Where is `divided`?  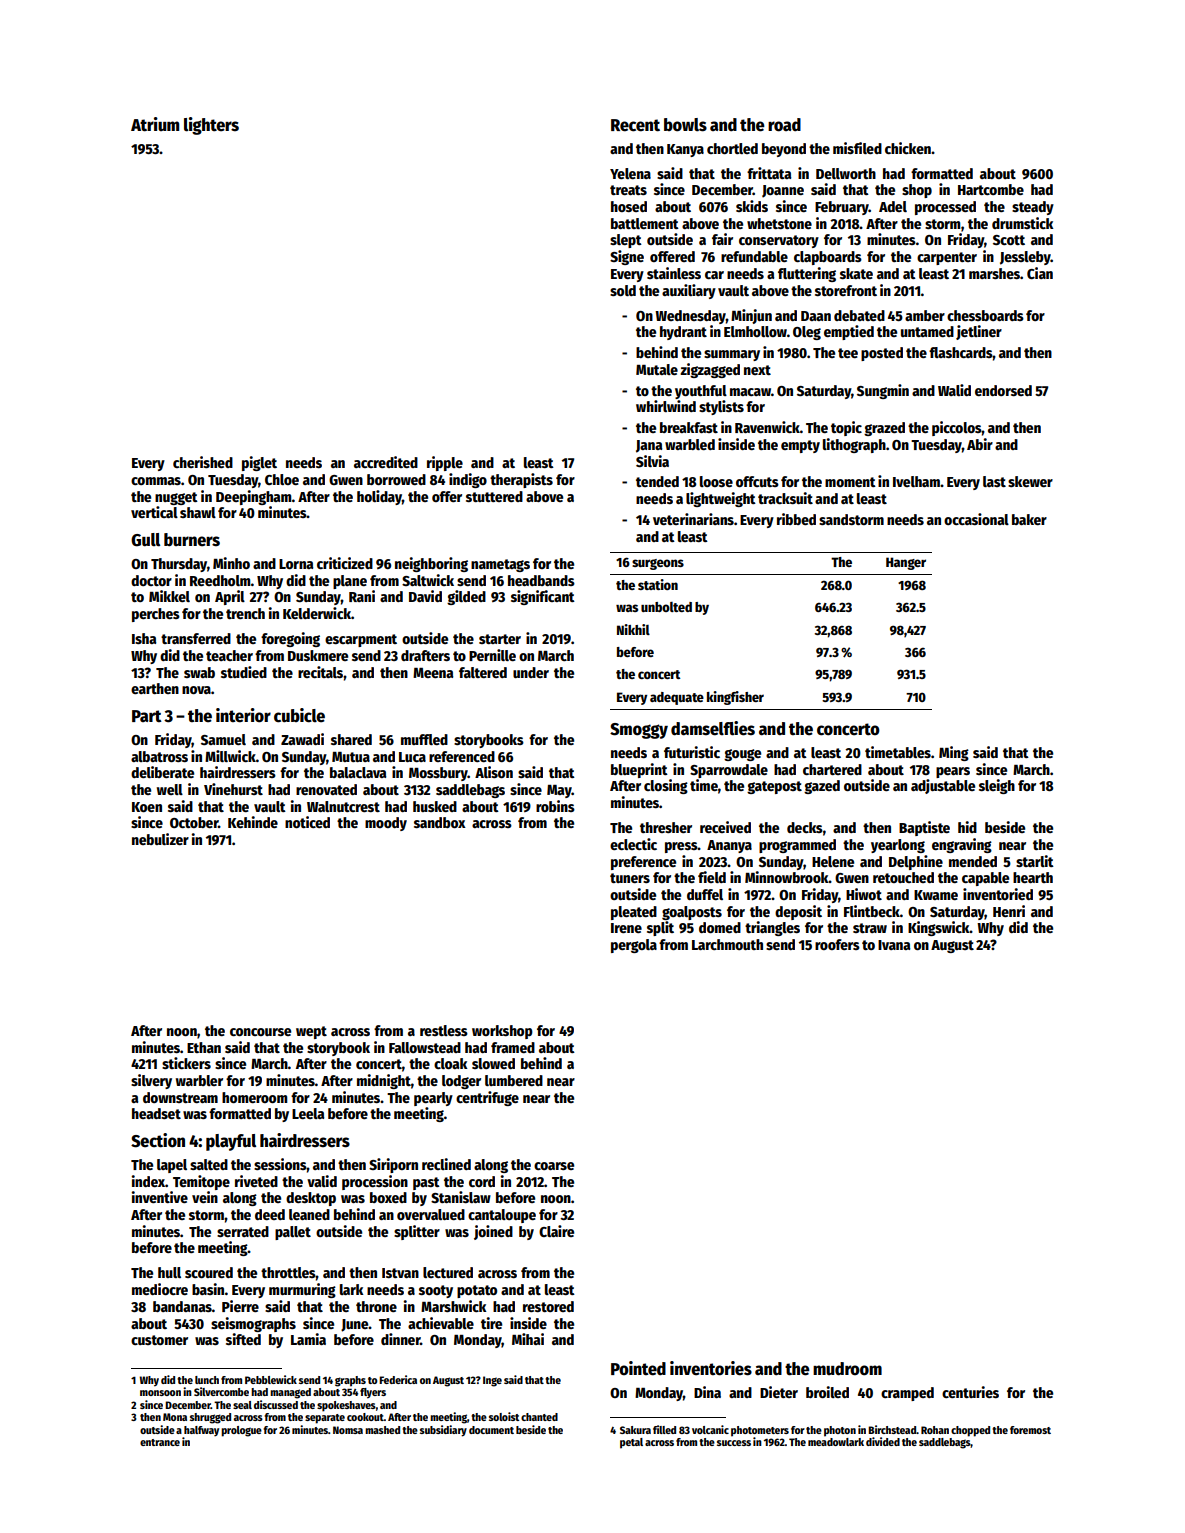 divided is located at coordinates (883, 1441).
